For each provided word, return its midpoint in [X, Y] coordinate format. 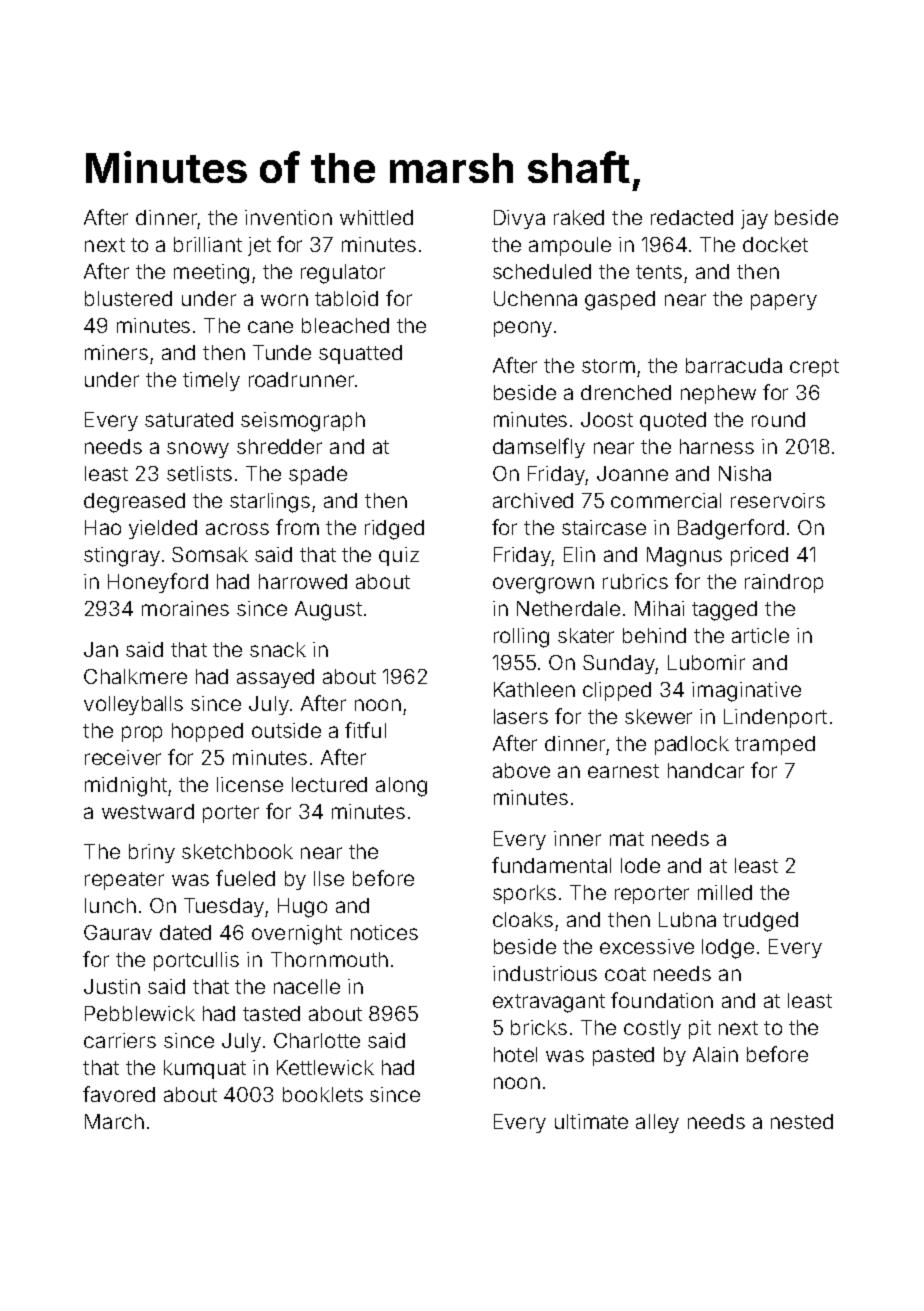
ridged [394, 530]
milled [725, 892]
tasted [271, 1013]
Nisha [745, 473]
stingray [122, 557]
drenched [626, 392]
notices [384, 932]
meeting [211, 274]
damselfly [539, 448]
